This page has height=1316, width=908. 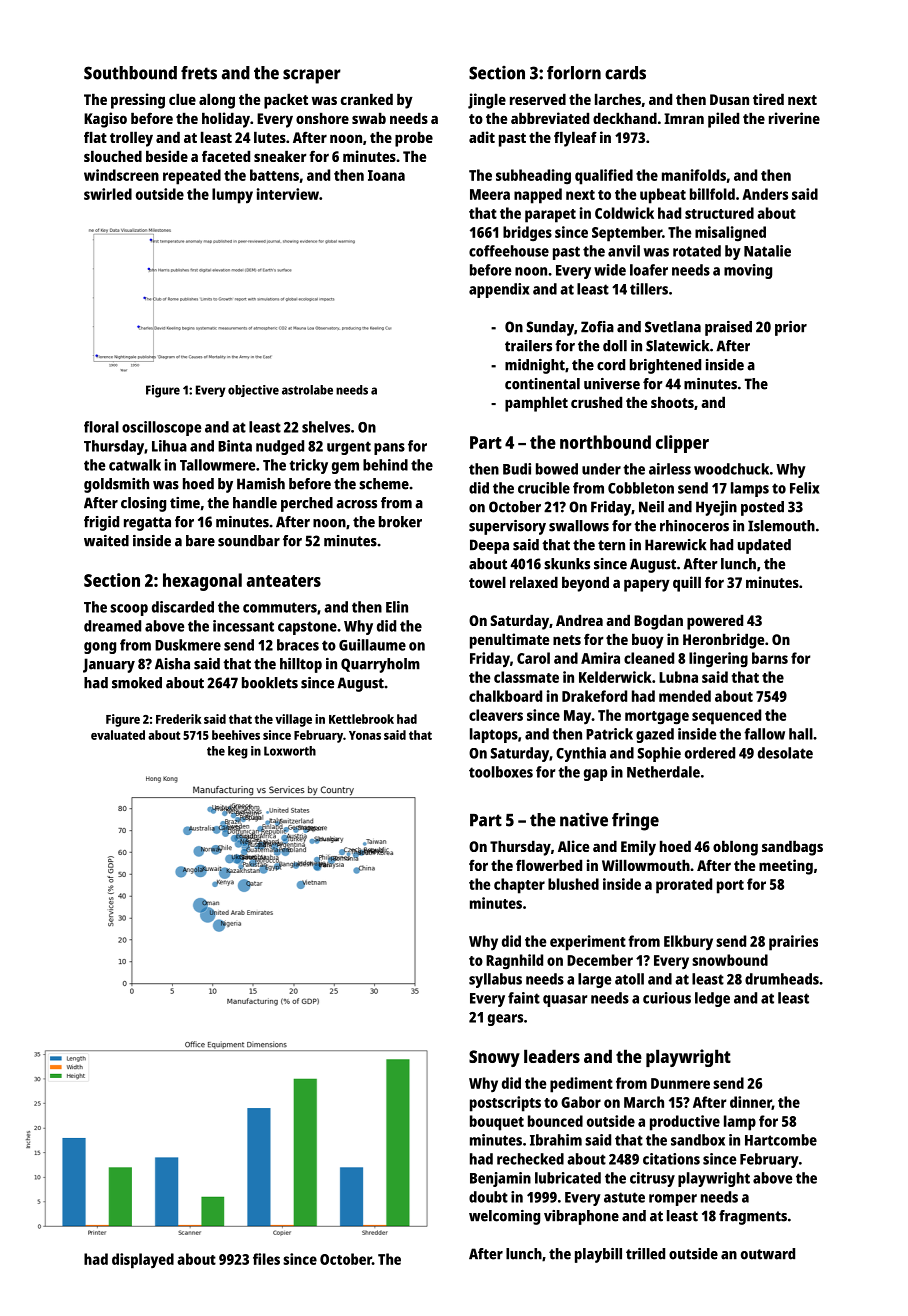 I want to click on Dunmere, so click(x=680, y=1083).
